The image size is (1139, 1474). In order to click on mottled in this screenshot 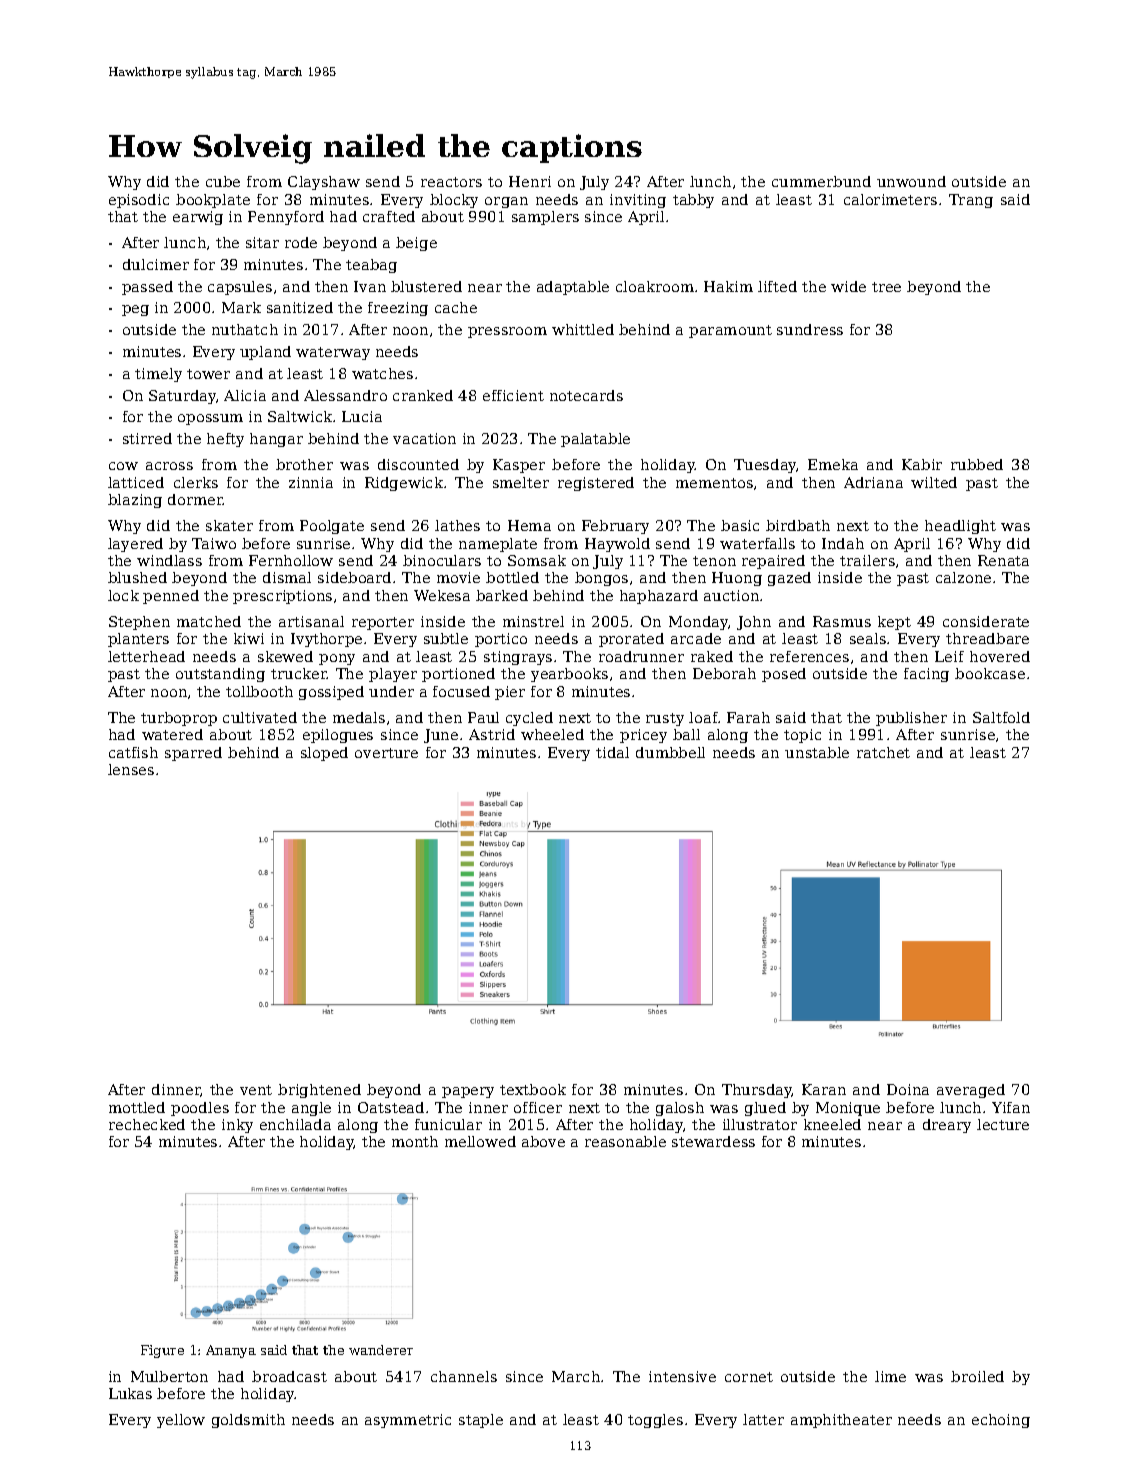, I will do `click(137, 1107)`.
